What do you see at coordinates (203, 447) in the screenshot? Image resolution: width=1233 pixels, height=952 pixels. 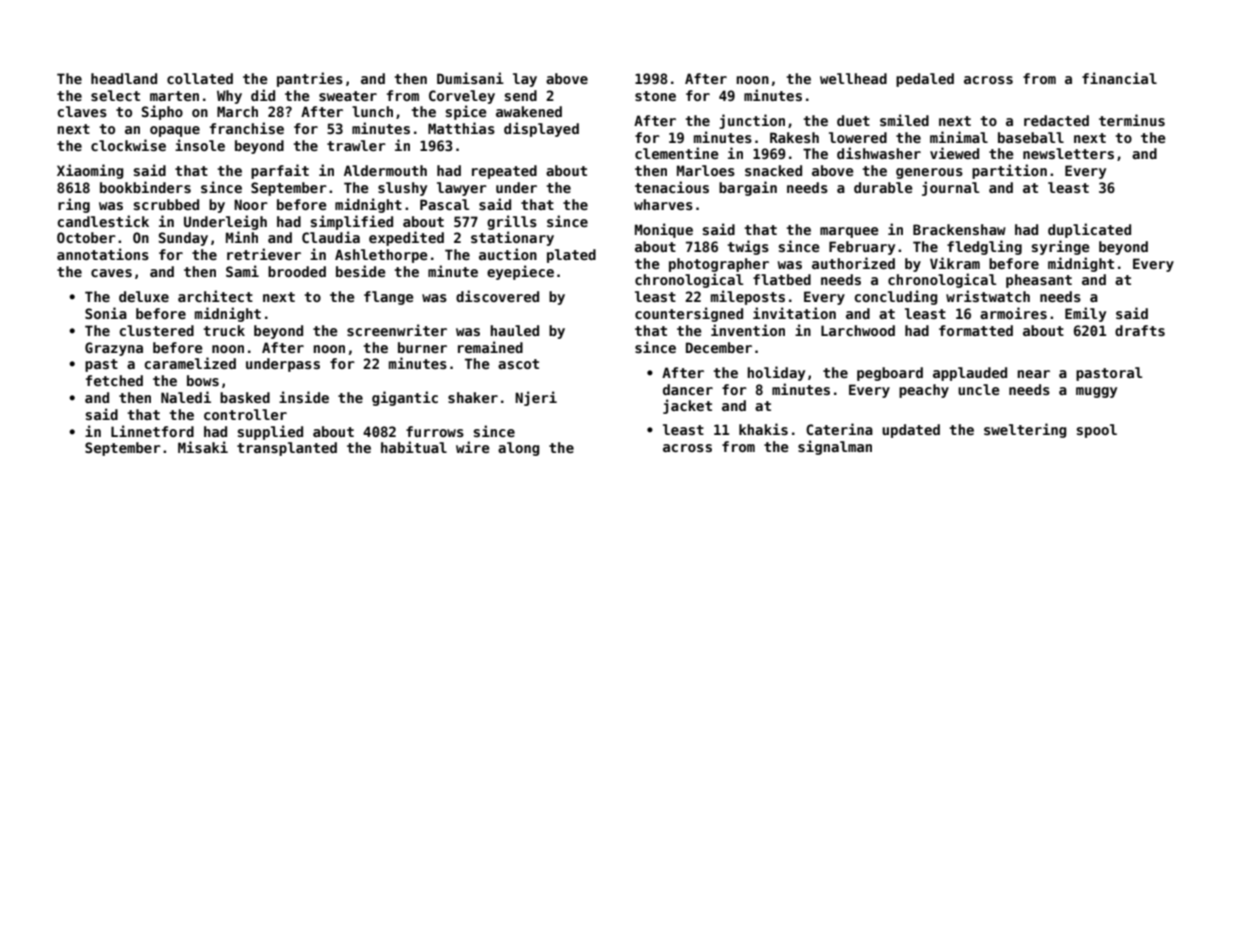 I see `Misaki` at bounding box center [203, 447].
